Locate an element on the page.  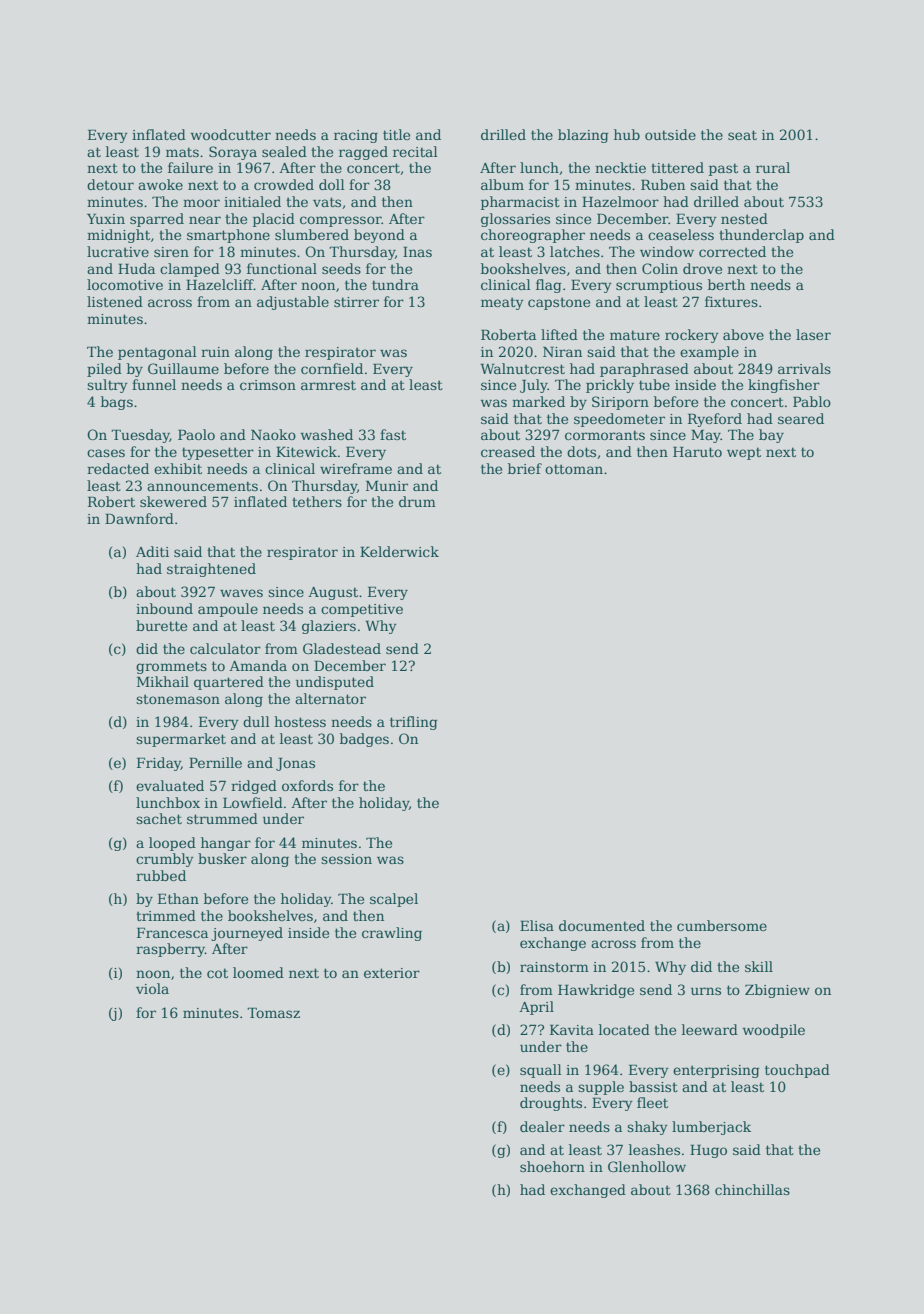
fast is located at coordinates (393, 434).
